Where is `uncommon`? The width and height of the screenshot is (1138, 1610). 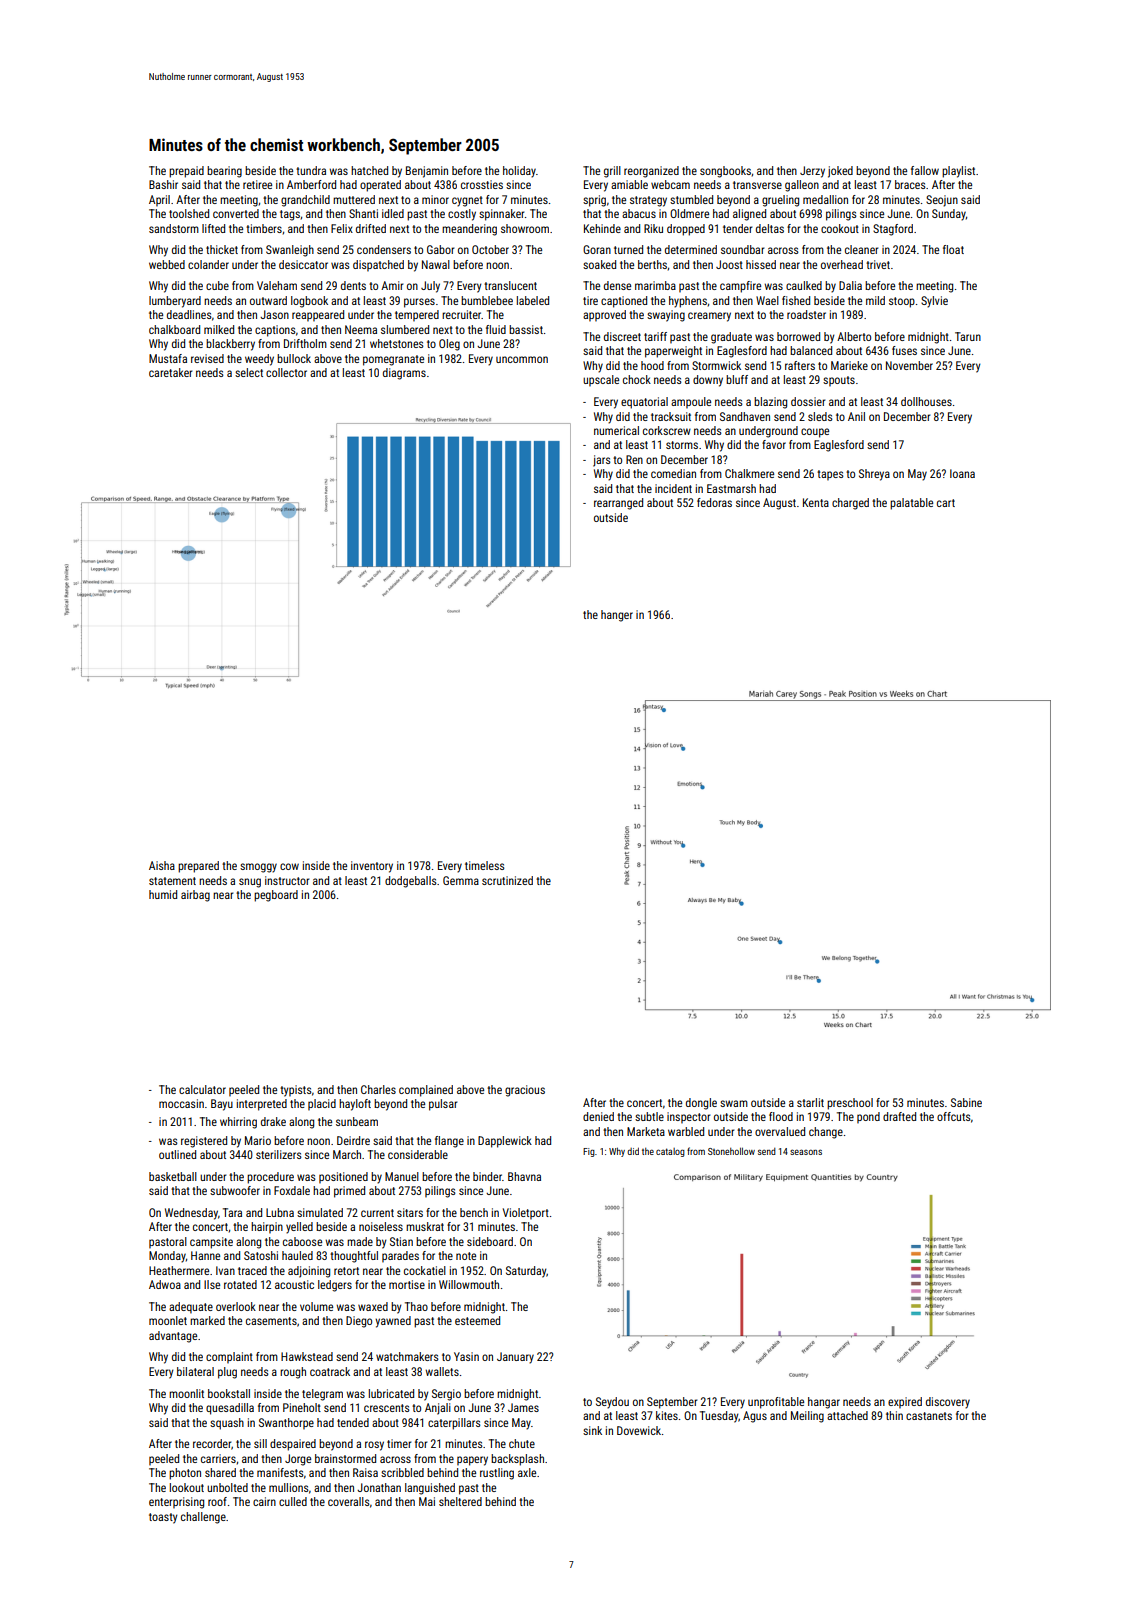
uncommon is located at coordinates (522, 359).
